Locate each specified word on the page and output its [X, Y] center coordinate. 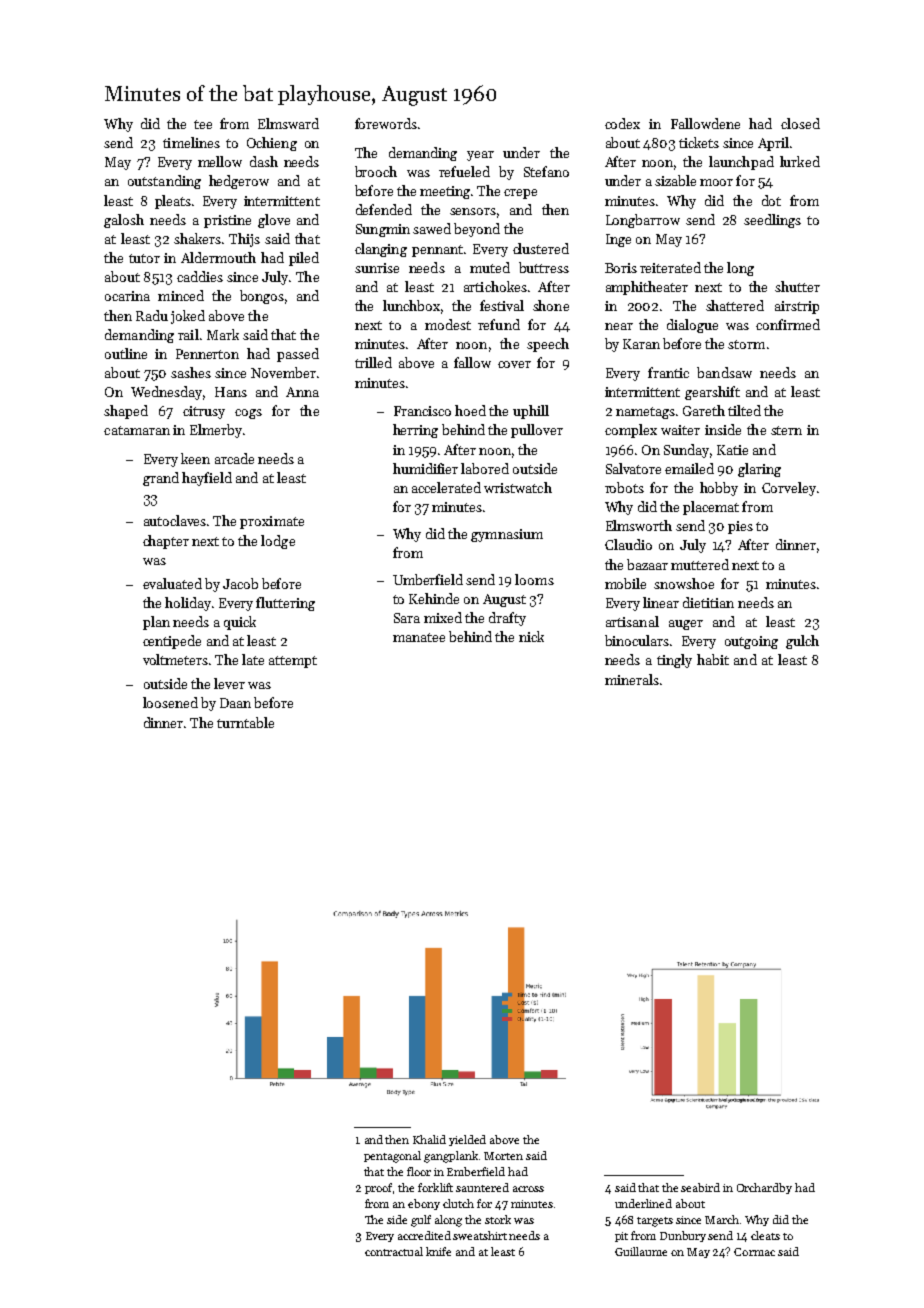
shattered [735, 305]
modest [448, 324]
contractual [394, 1251]
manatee [419, 637]
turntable [245, 722]
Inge [618, 240]
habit [713, 659]
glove [274, 221]
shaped [126, 412]
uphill [531, 412]
